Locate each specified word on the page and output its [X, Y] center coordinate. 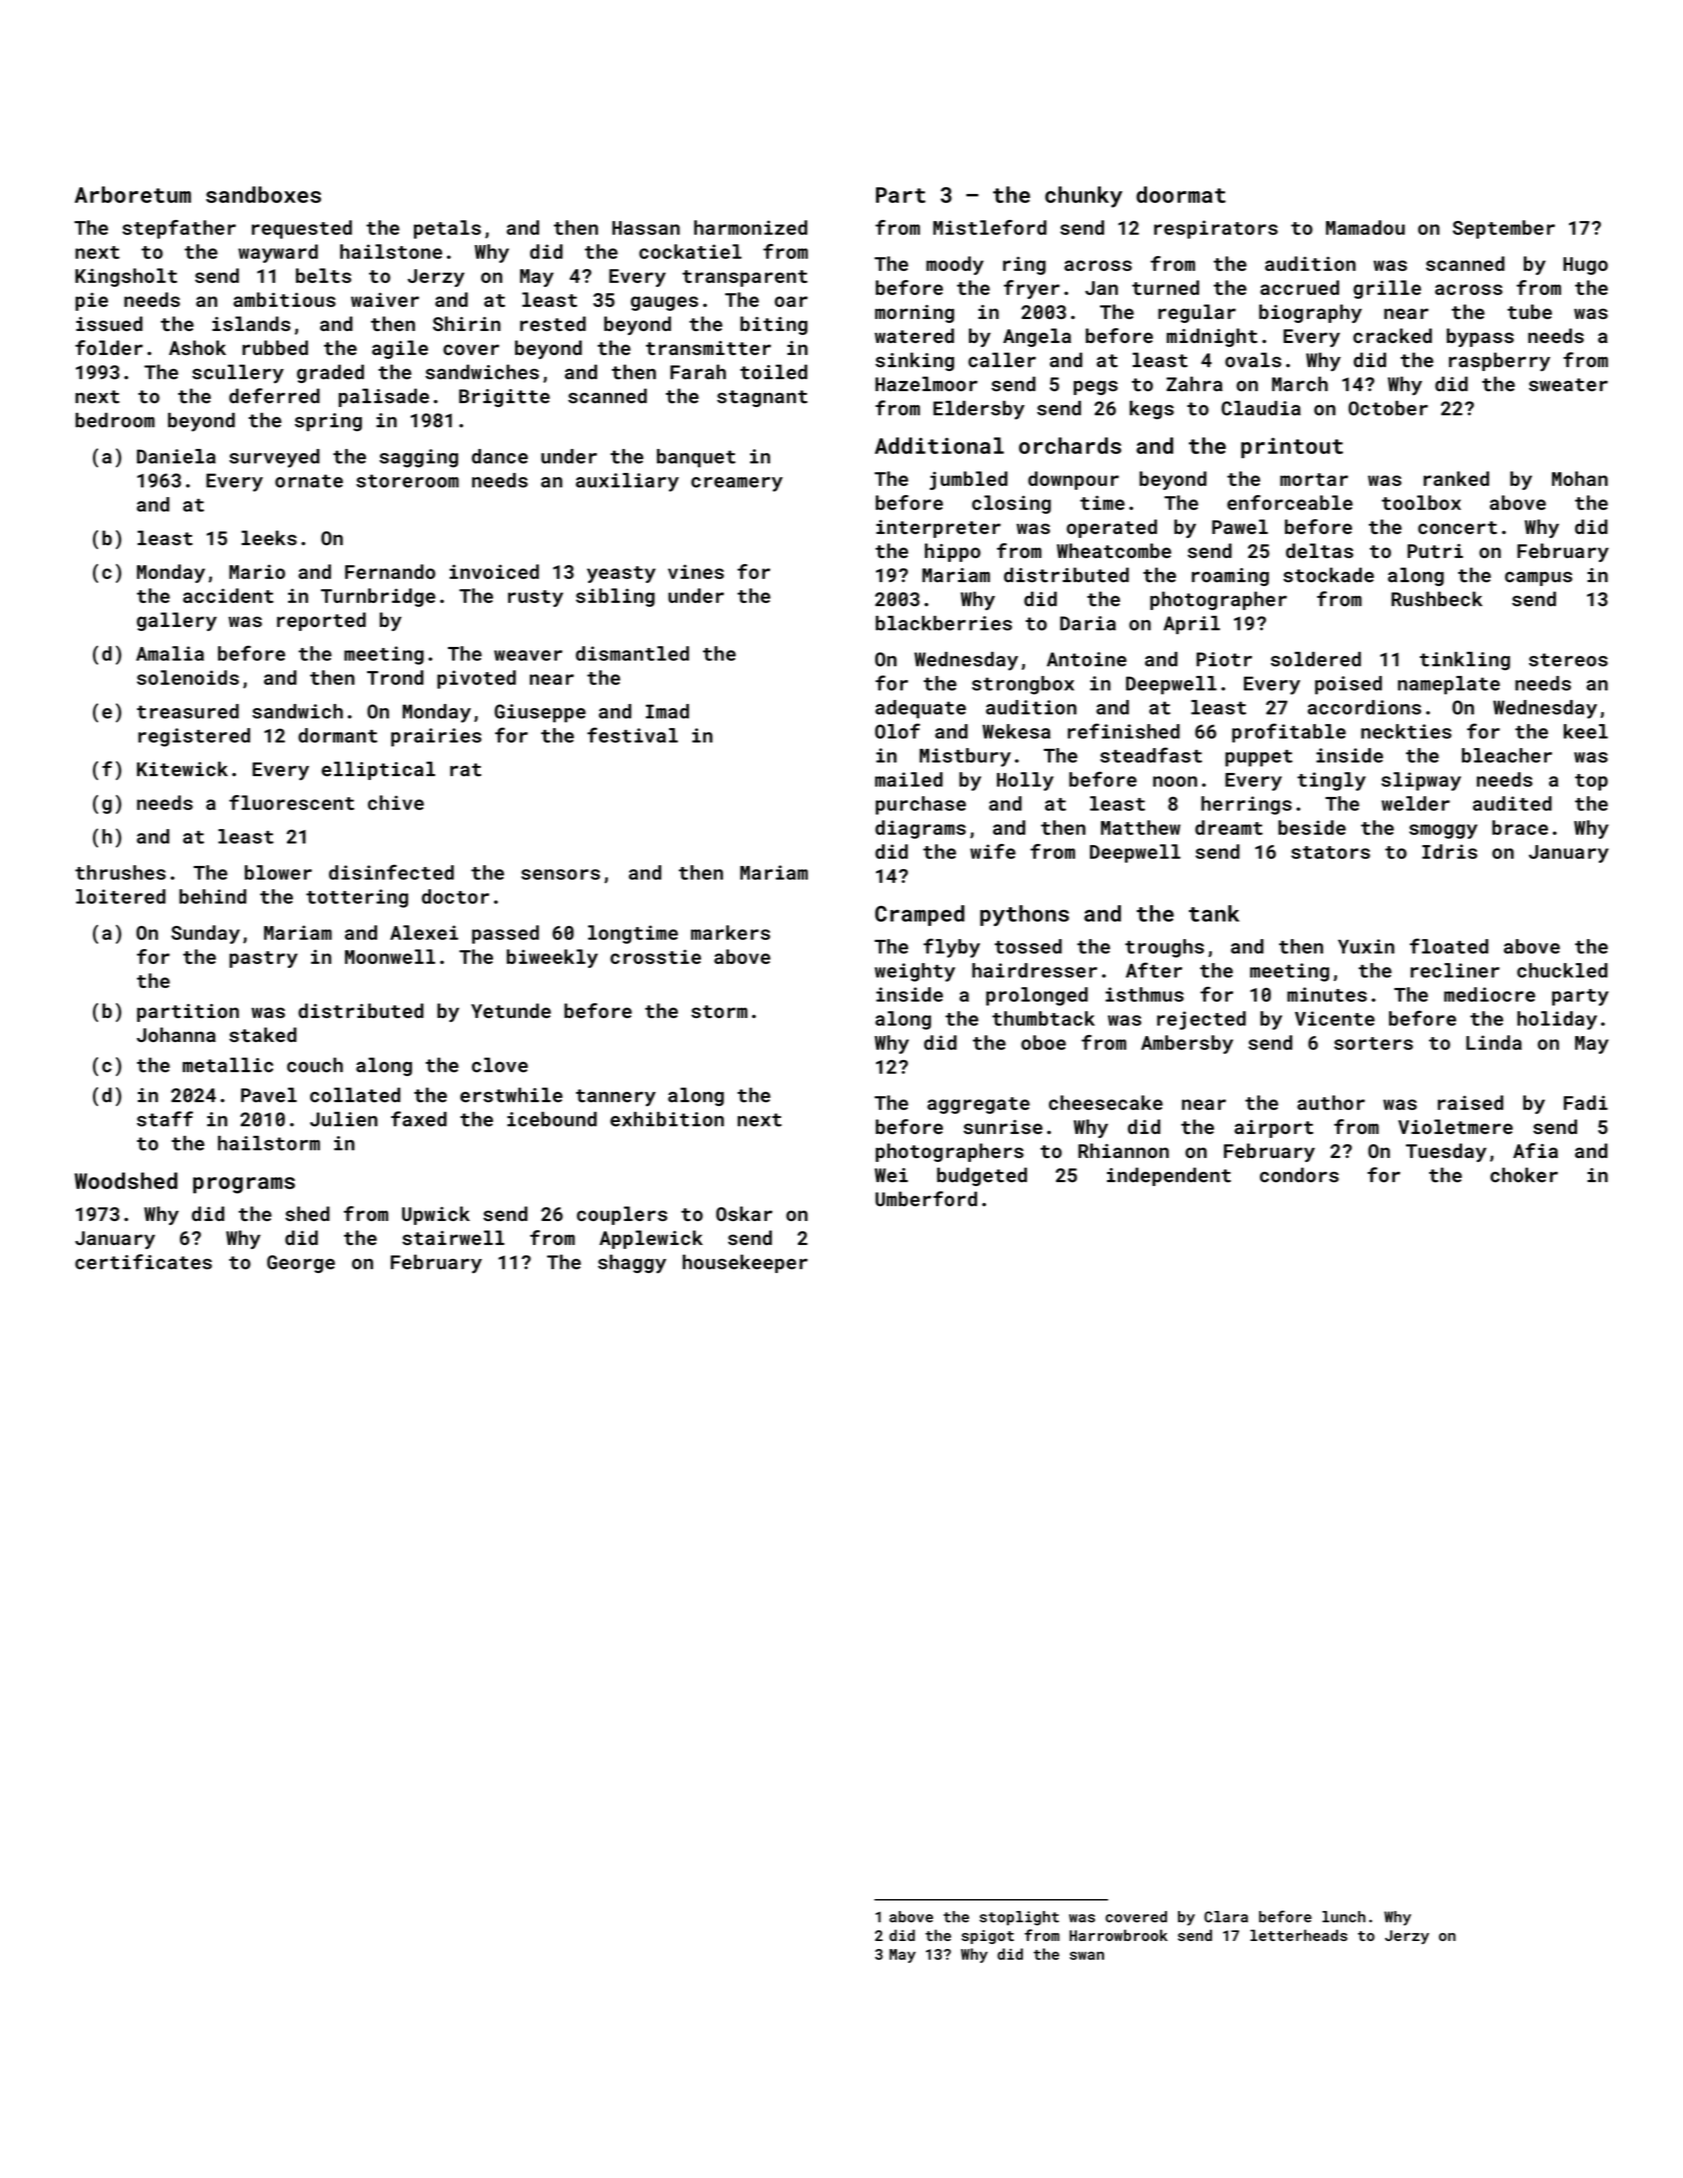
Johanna [176, 1034]
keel [1586, 731]
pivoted [476, 679]
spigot [988, 1937]
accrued [1299, 287]
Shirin [467, 323]
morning [914, 314]
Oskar [744, 1213]
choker [1524, 1175]
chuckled [1562, 970]
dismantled [632, 653]
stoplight [1019, 1918]
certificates [143, 1262]
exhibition [667, 1119]
